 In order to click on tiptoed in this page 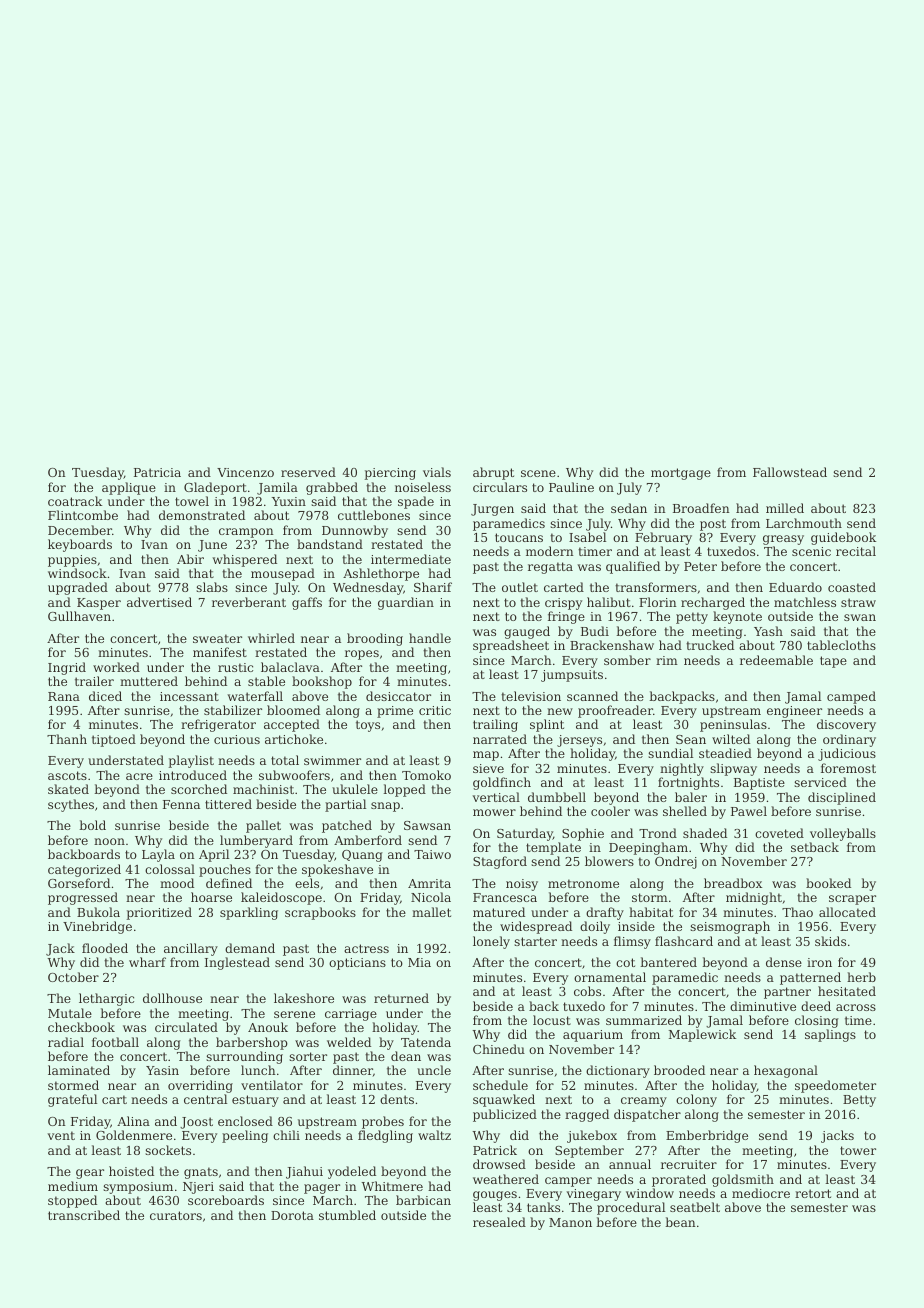, I will do `click(114, 740)`.
